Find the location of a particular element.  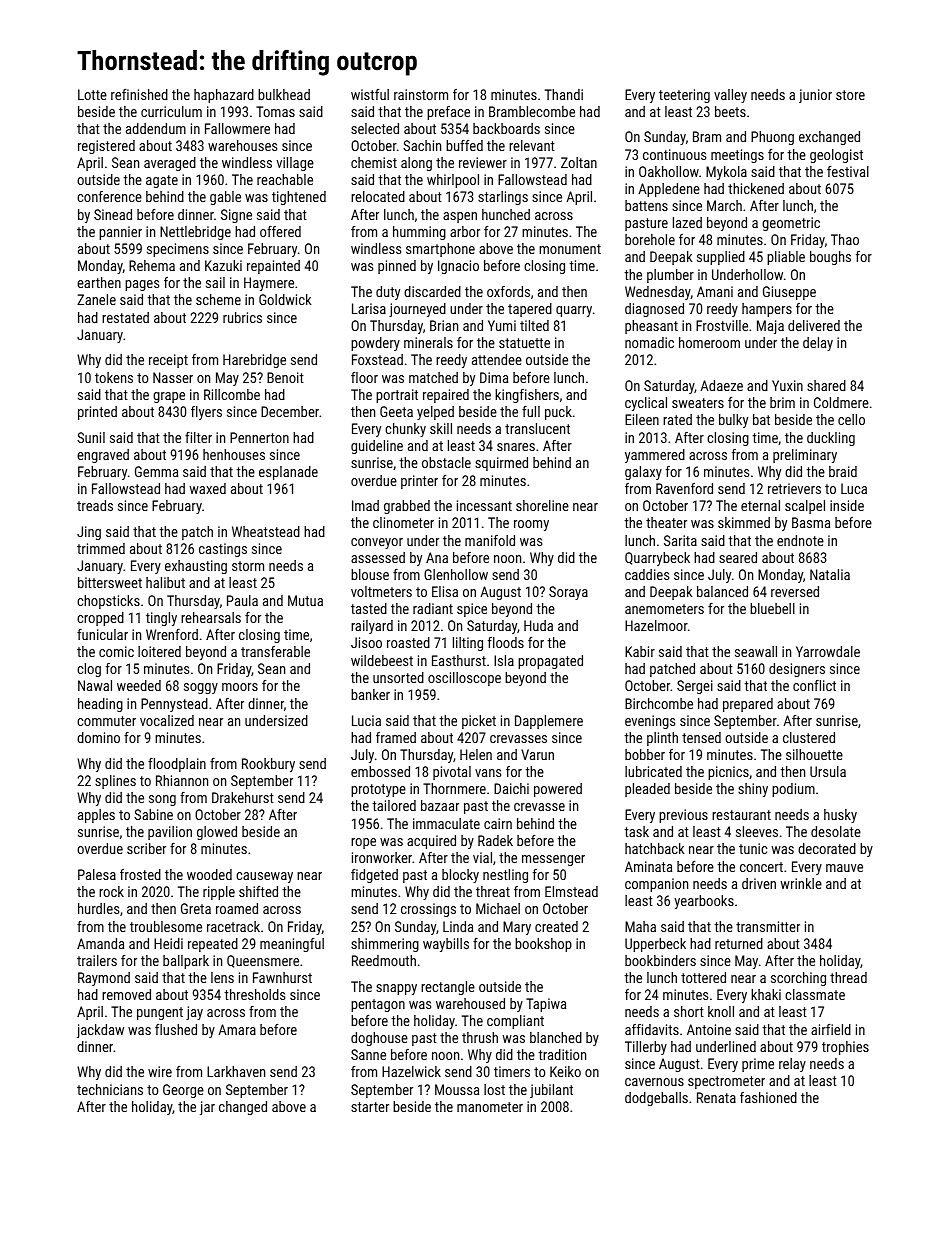

returned is located at coordinates (739, 943).
